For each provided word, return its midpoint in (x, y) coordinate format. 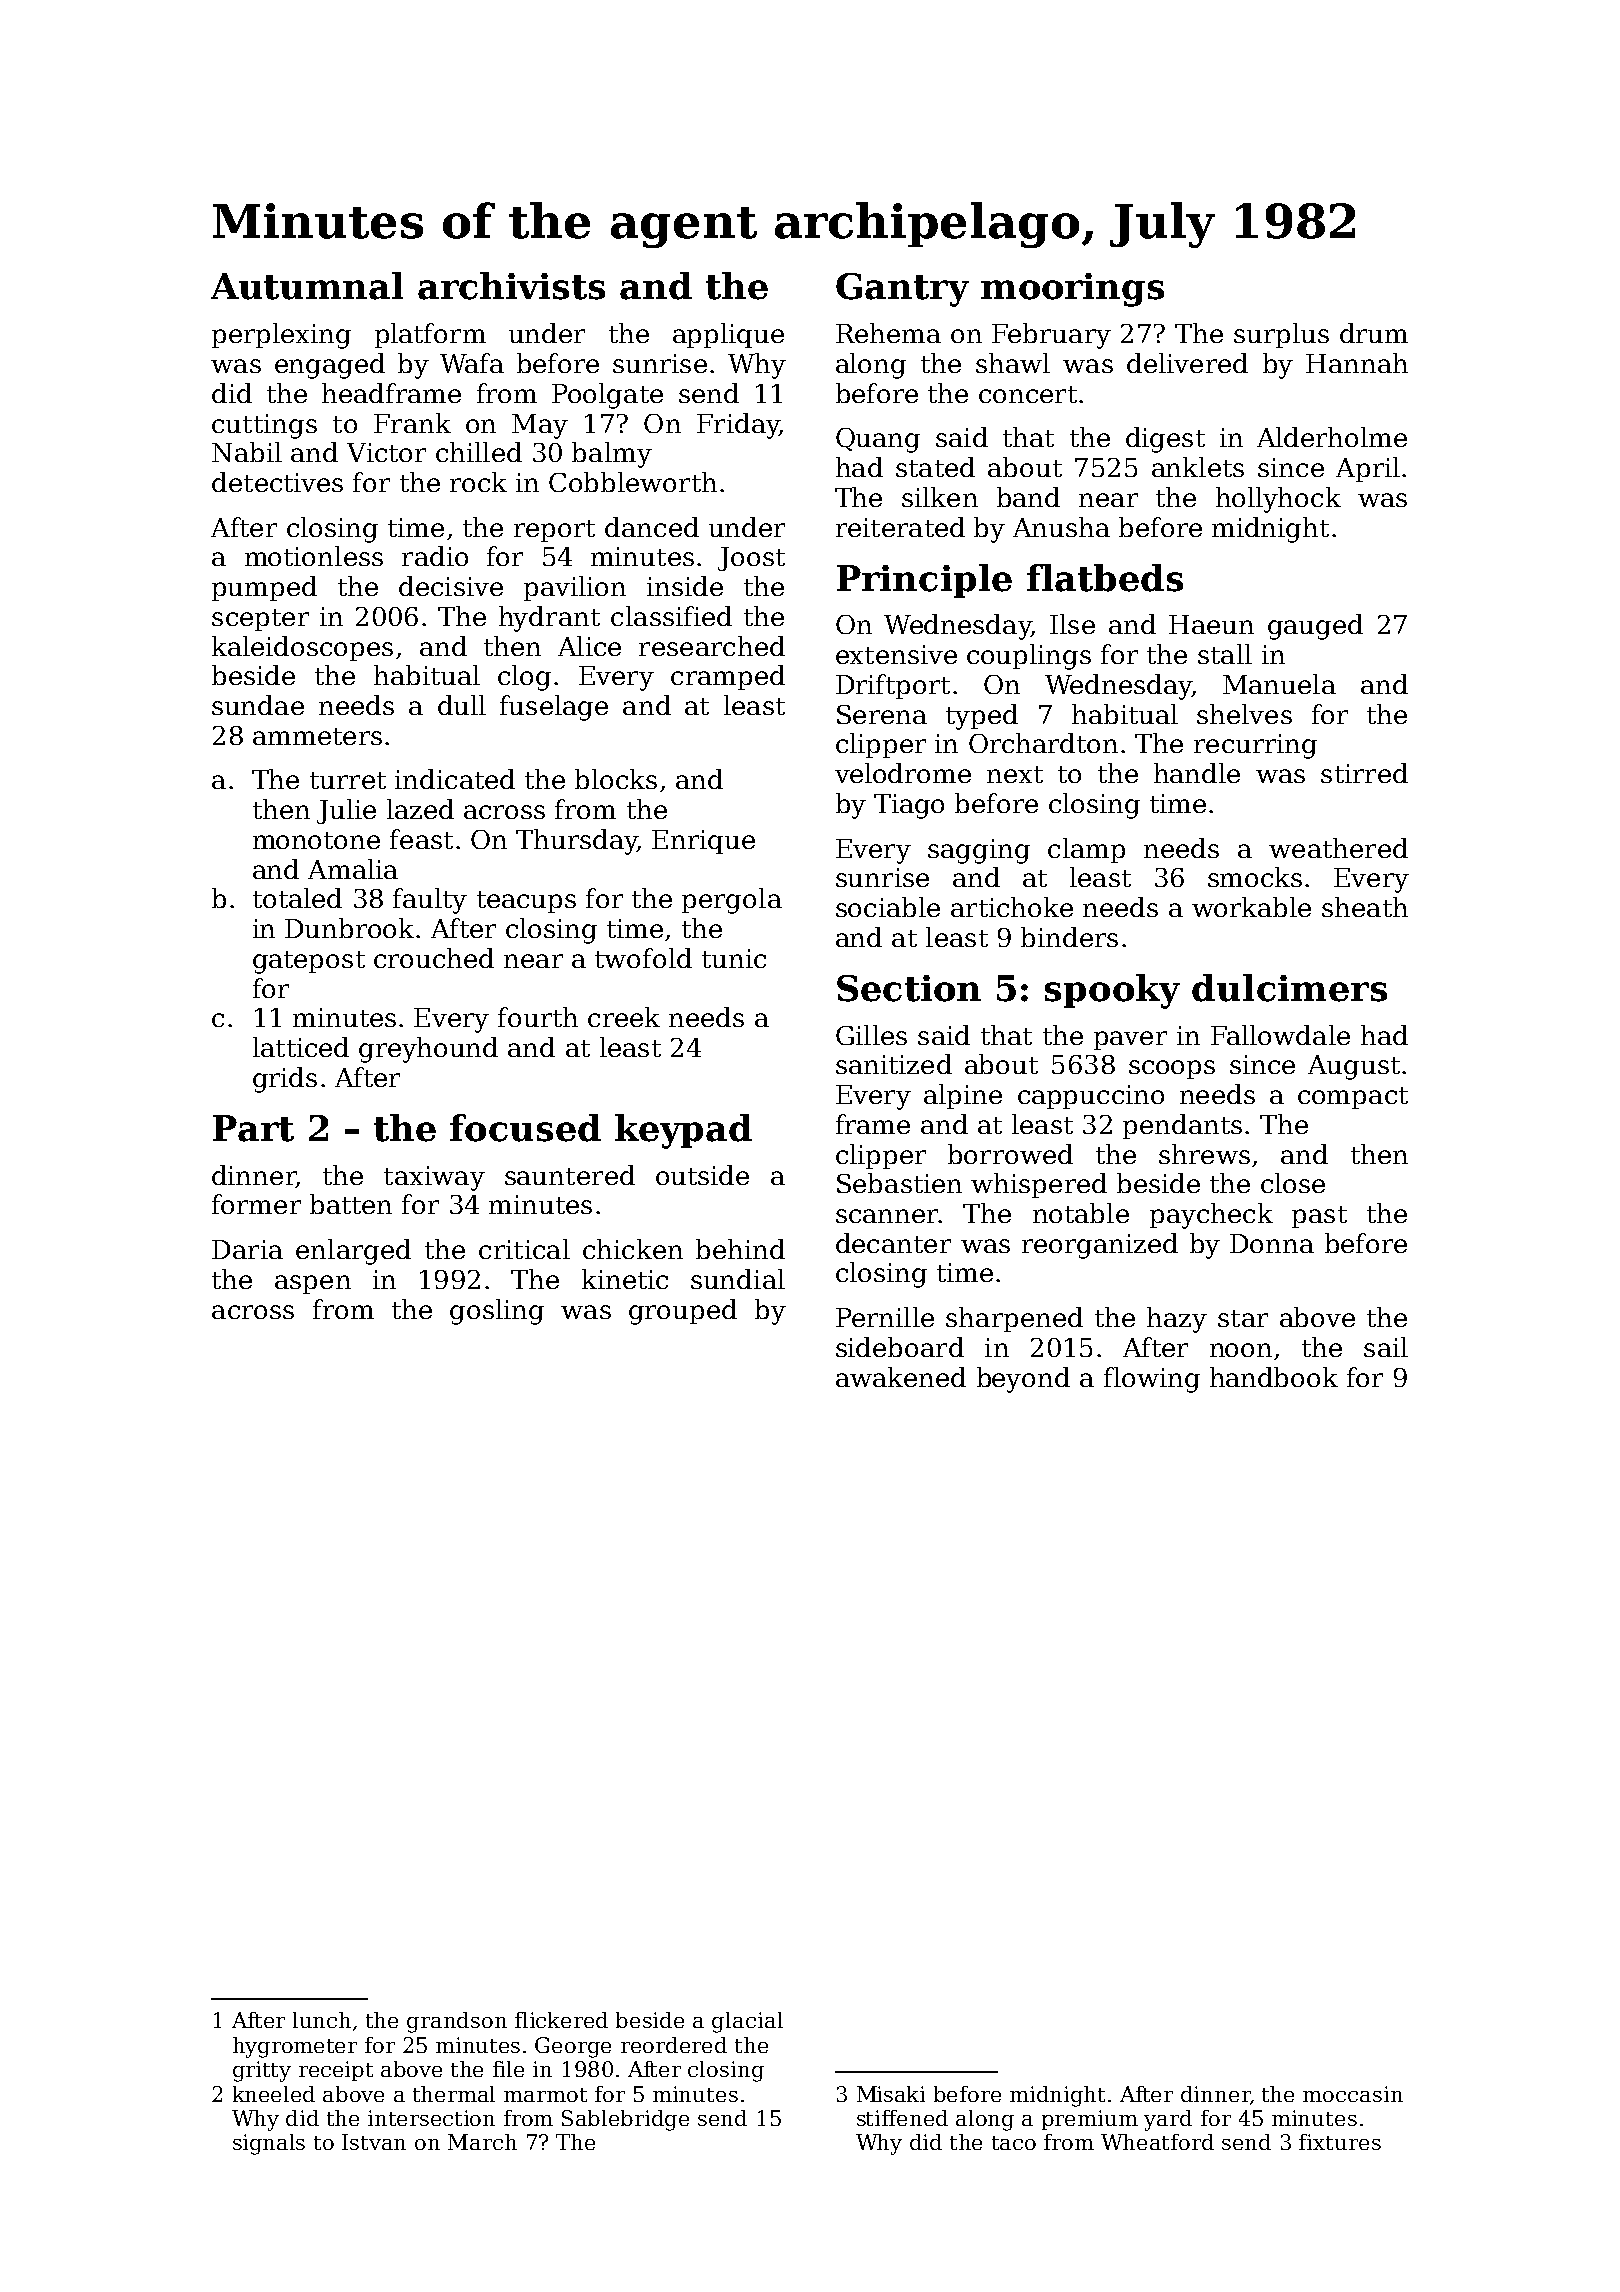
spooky (1112, 991)
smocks (1255, 877)
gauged (1315, 627)
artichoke (1012, 907)
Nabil (247, 452)
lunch (322, 2020)
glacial (747, 2022)
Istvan (374, 2142)
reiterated (900, 527)
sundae (258, 705)
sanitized (894, 1064)
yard (1168, 2120)
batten (351, 1204)
